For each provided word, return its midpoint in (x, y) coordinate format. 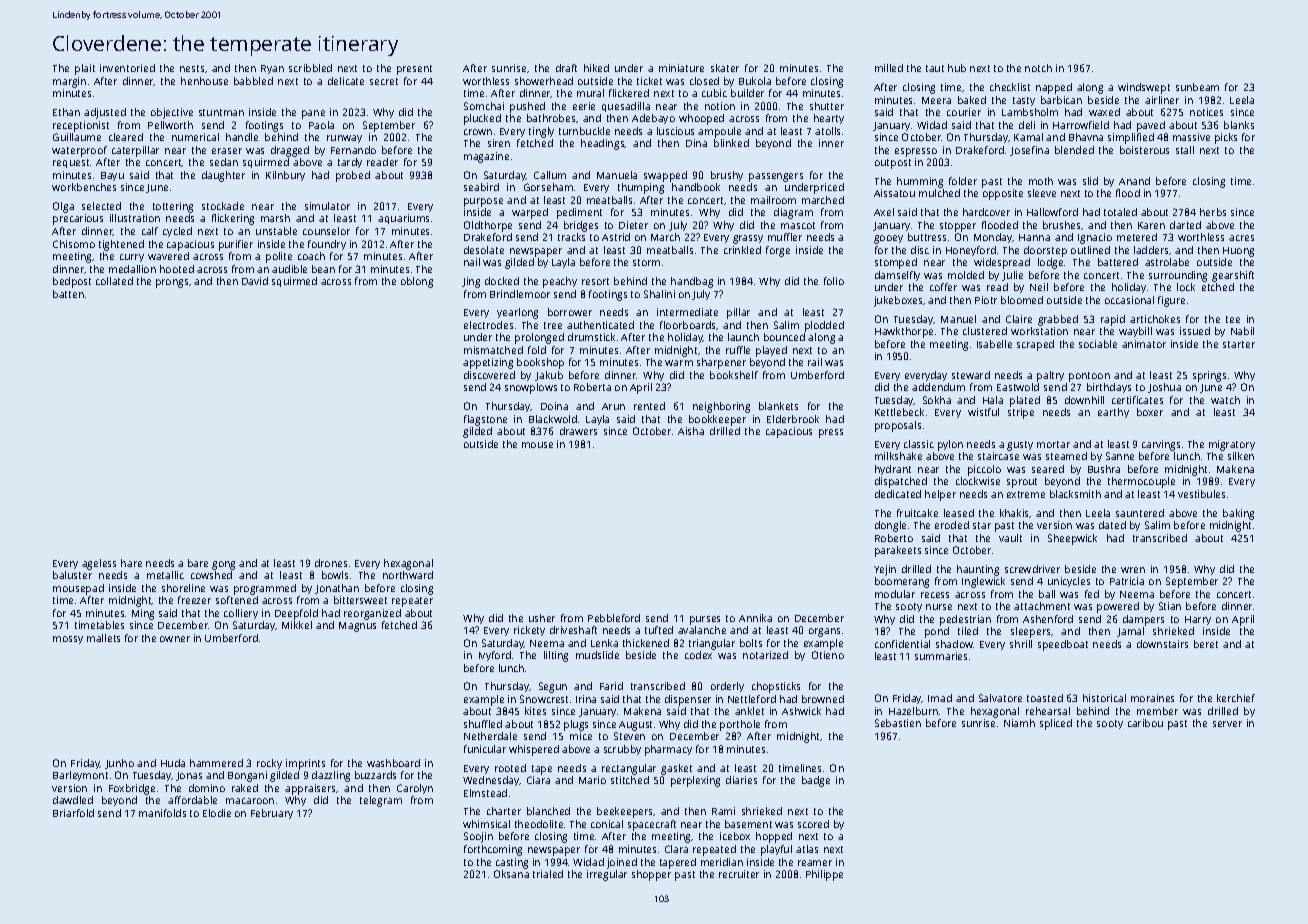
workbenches (84, 187)
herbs (1213, 212)
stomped (896, 263)
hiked (596, 68)
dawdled (73, 800)
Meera (936, 100)
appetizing (488, 363)
